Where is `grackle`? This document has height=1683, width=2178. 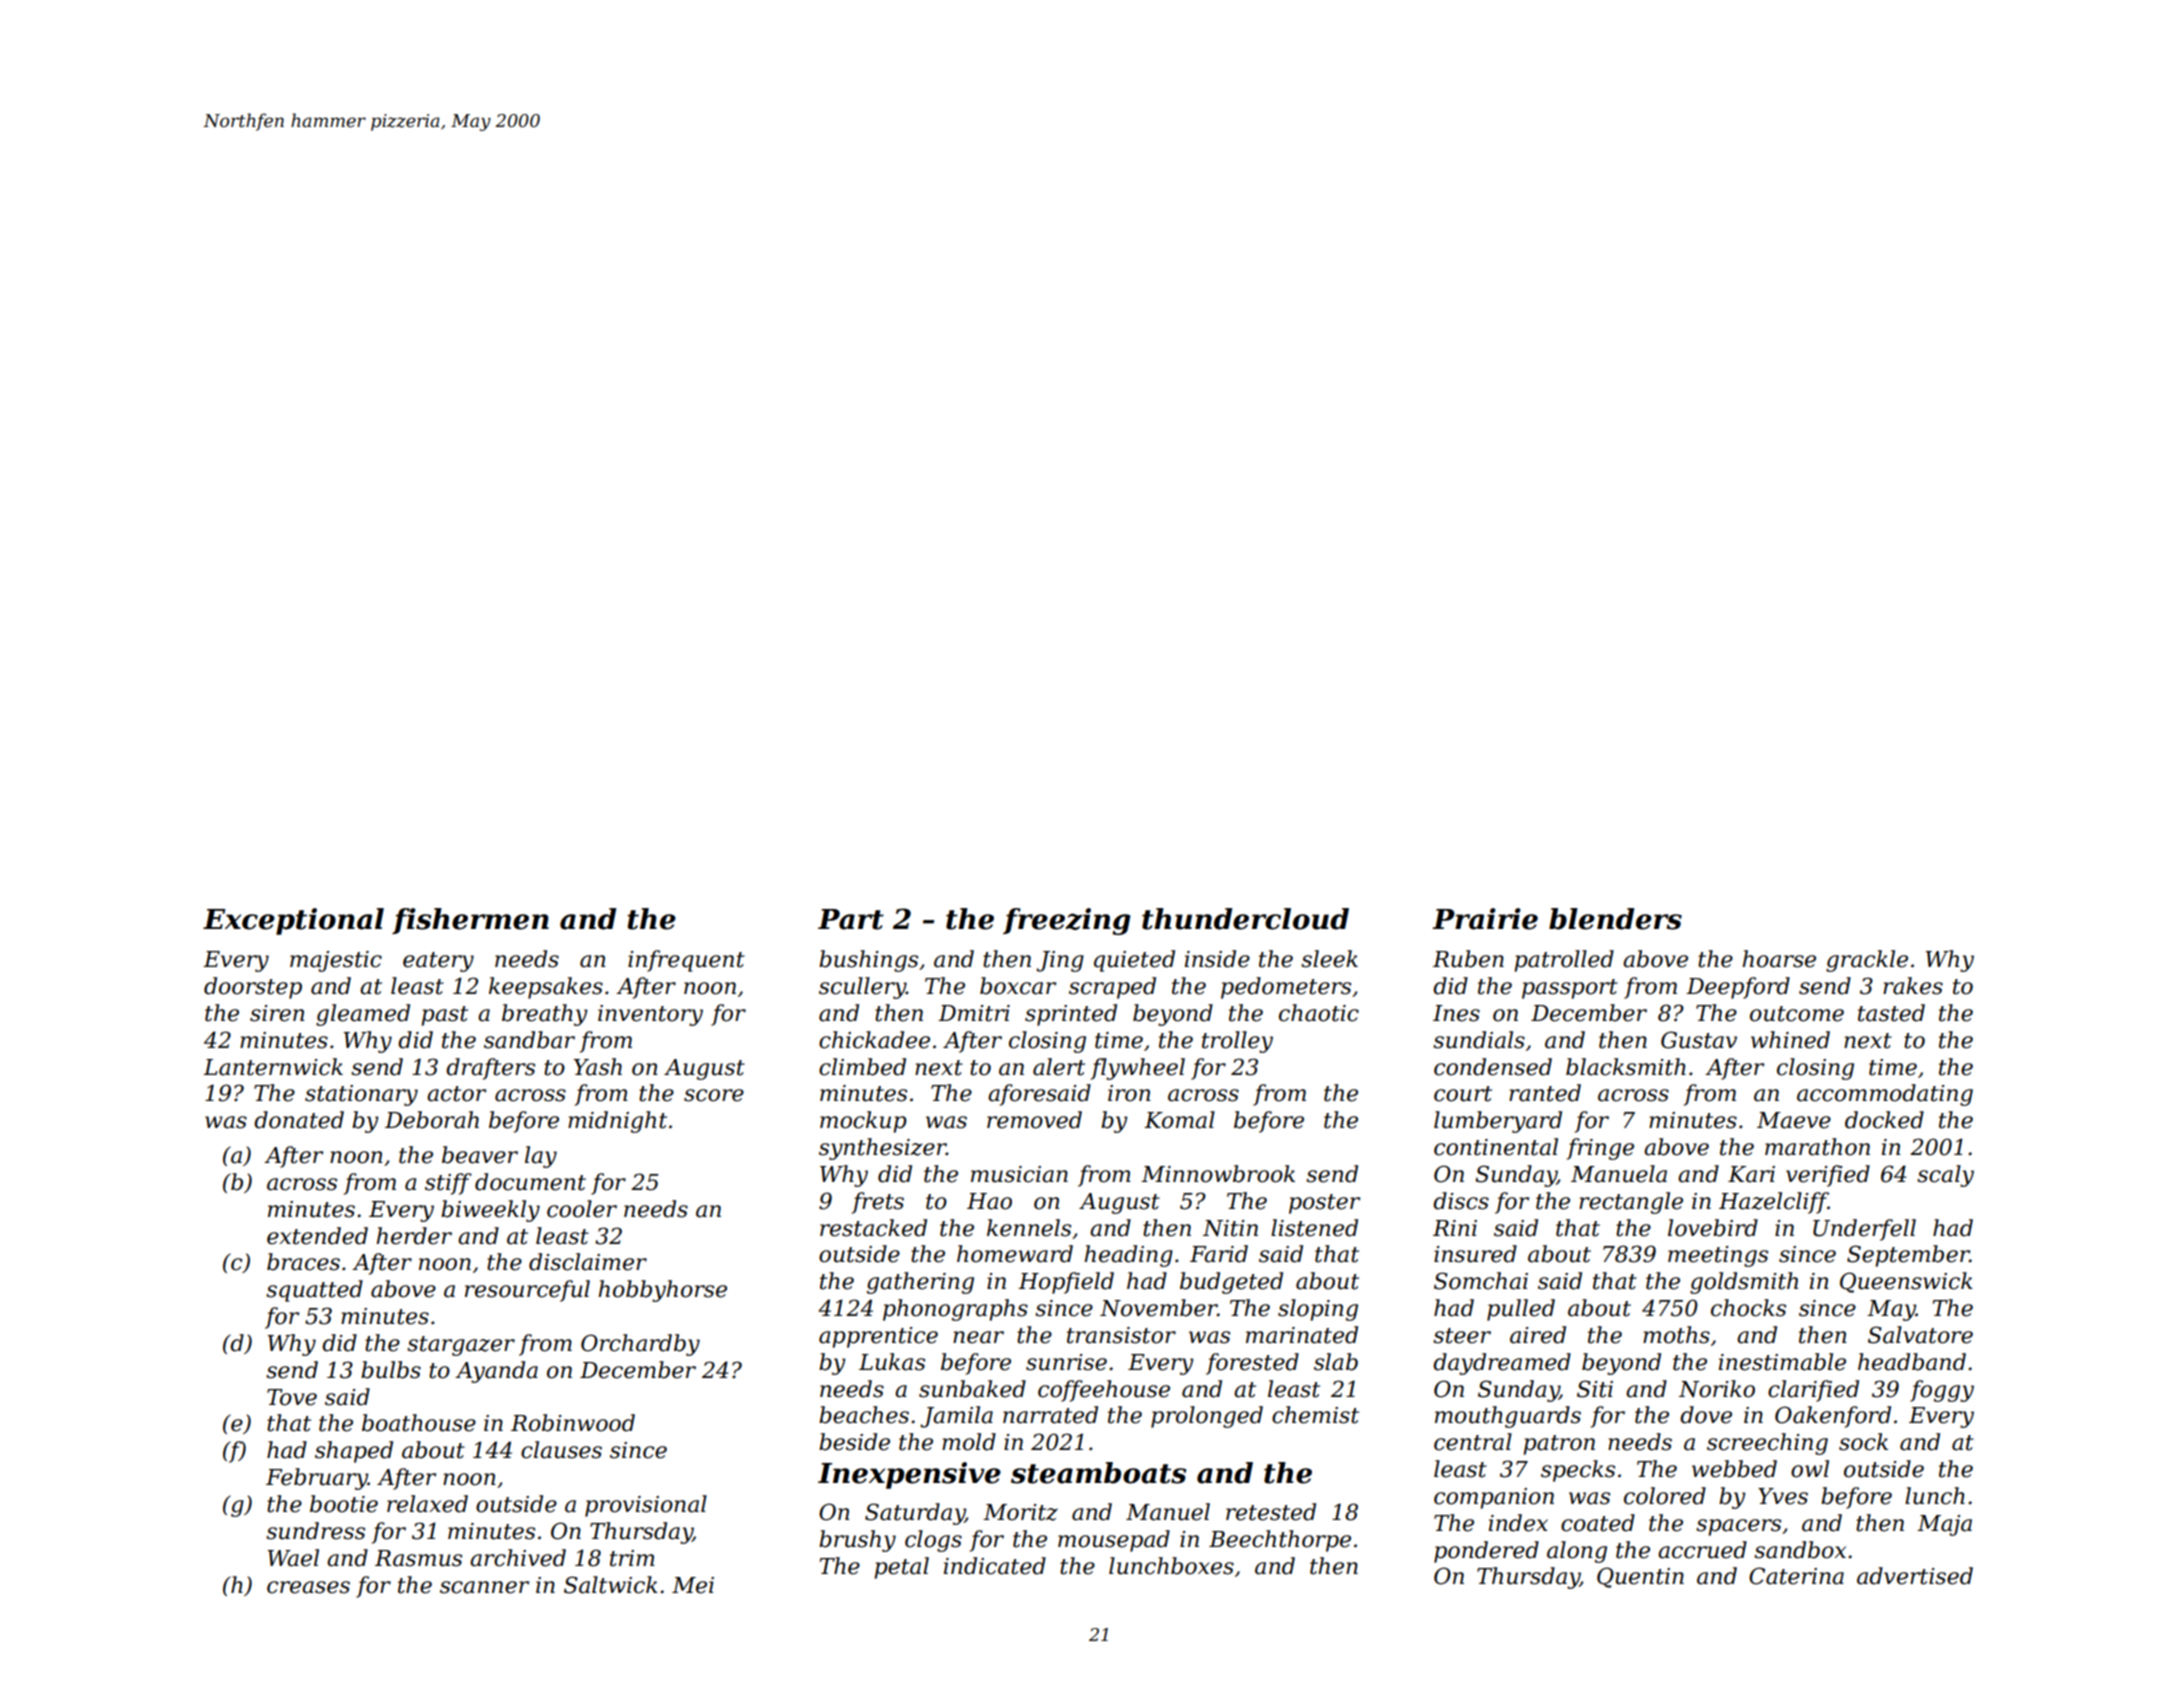
grackle is located at coordinates (1867, 961).
